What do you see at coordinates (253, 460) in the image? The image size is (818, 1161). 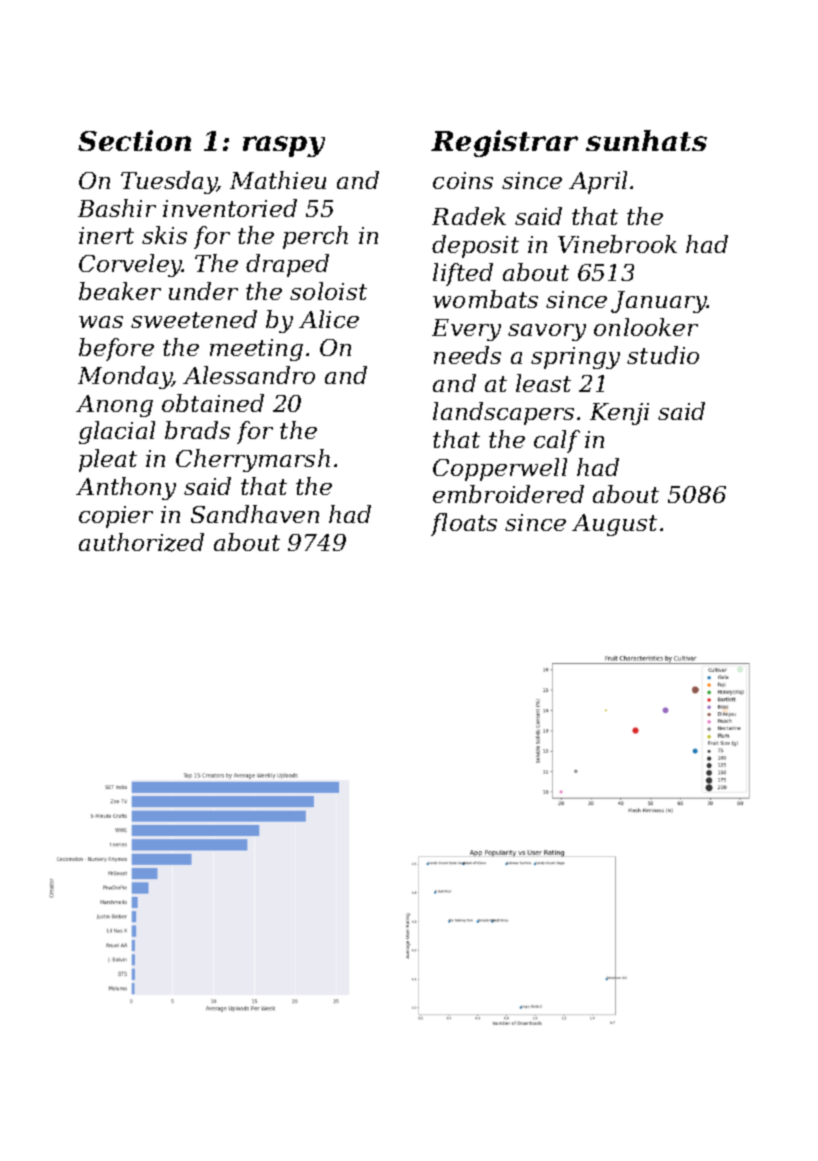 I see `Cherrymarsh` at bounding box center [253, 460].
